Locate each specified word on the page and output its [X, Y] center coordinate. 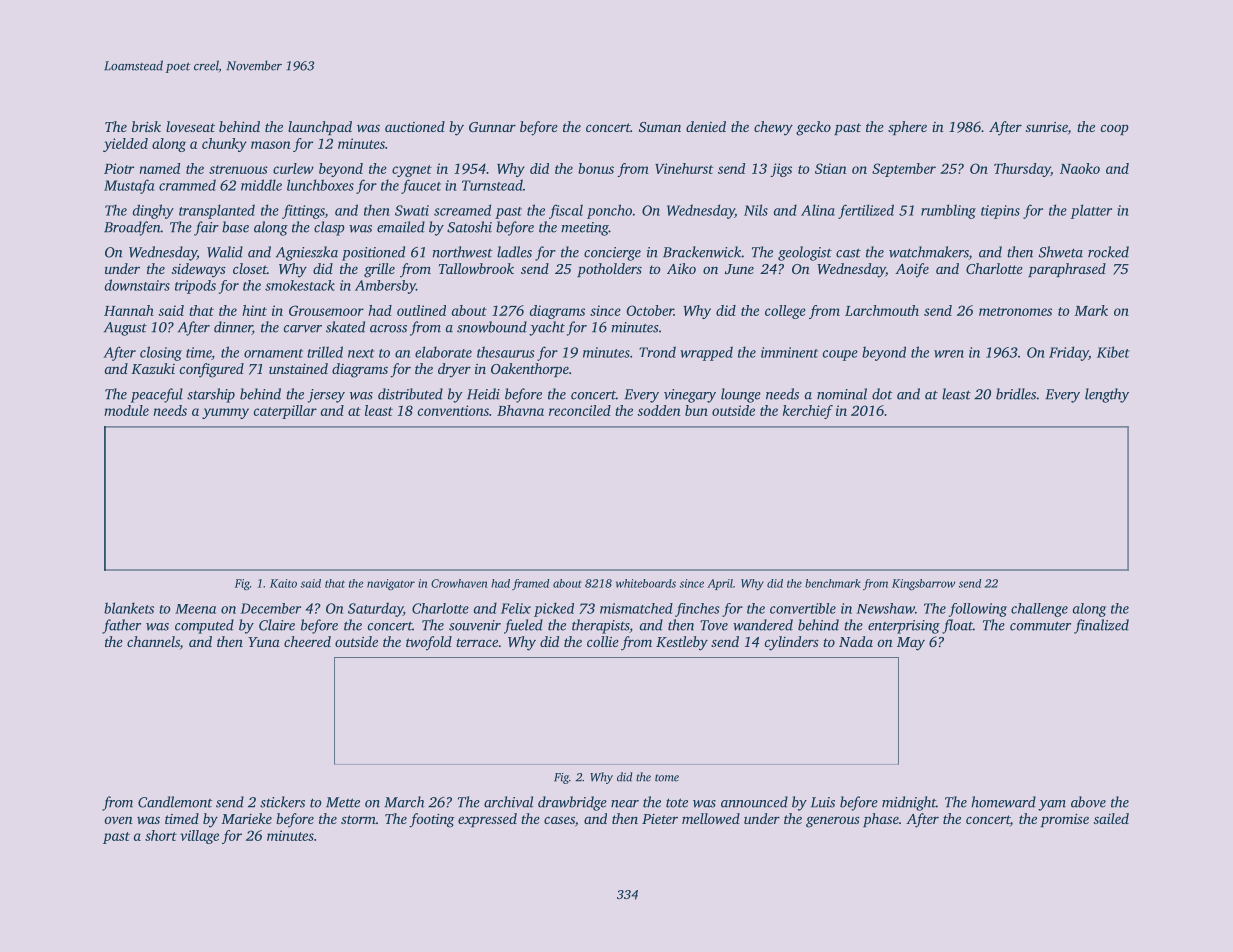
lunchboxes [320, 185]
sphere [907, 128]
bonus [596, 168]
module [126, 410]
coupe [840, 355]
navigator [391, 585]
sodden [659, 410]
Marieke [246, 818]
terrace [477, 642]
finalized [1101, 626]
